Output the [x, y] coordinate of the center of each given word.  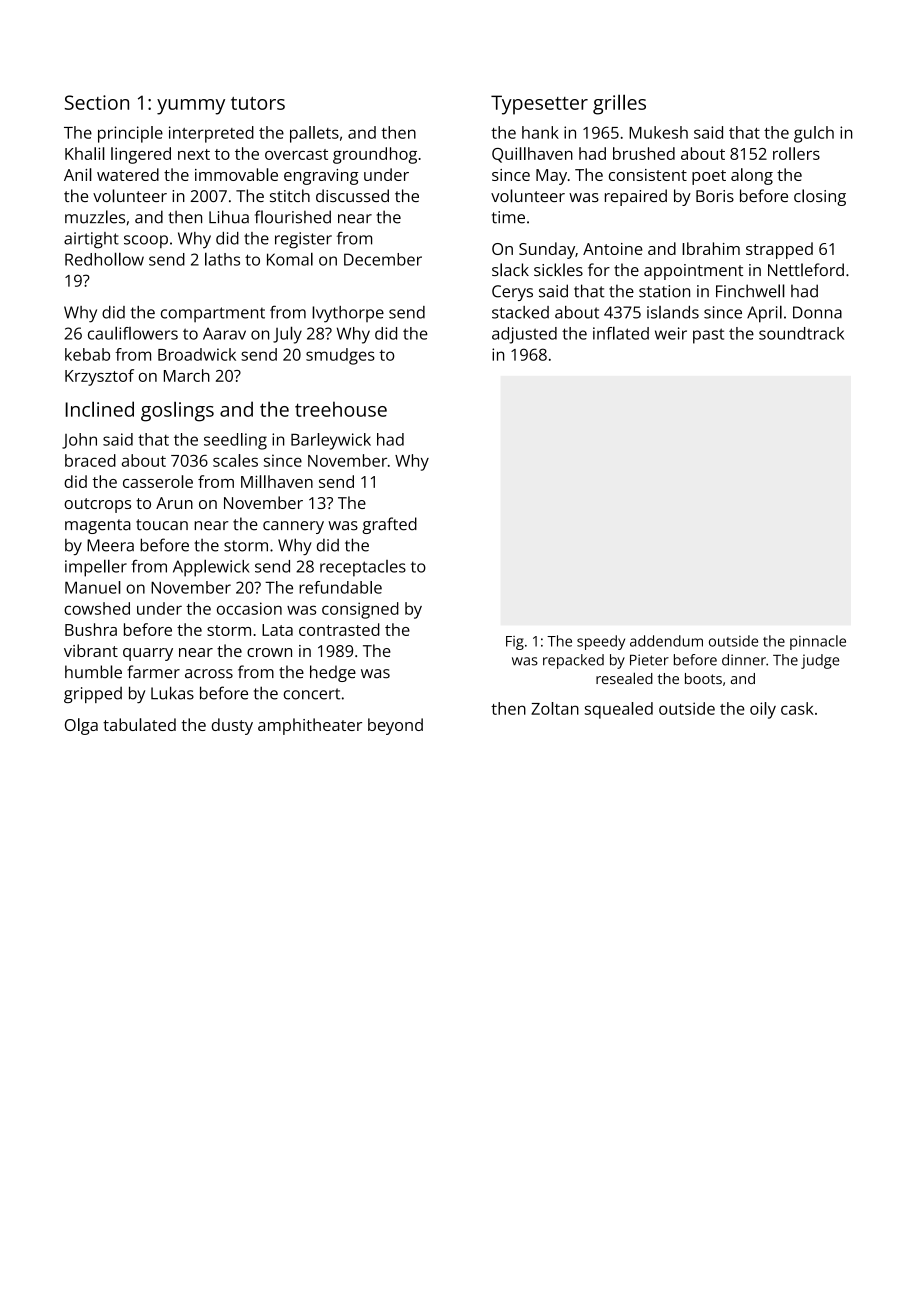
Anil [78, 174]
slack [510, 270]
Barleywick [331, 441]
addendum [666, 641]
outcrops [97, 505]
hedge [333, 673]
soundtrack [801, 333]
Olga [81, 726]
